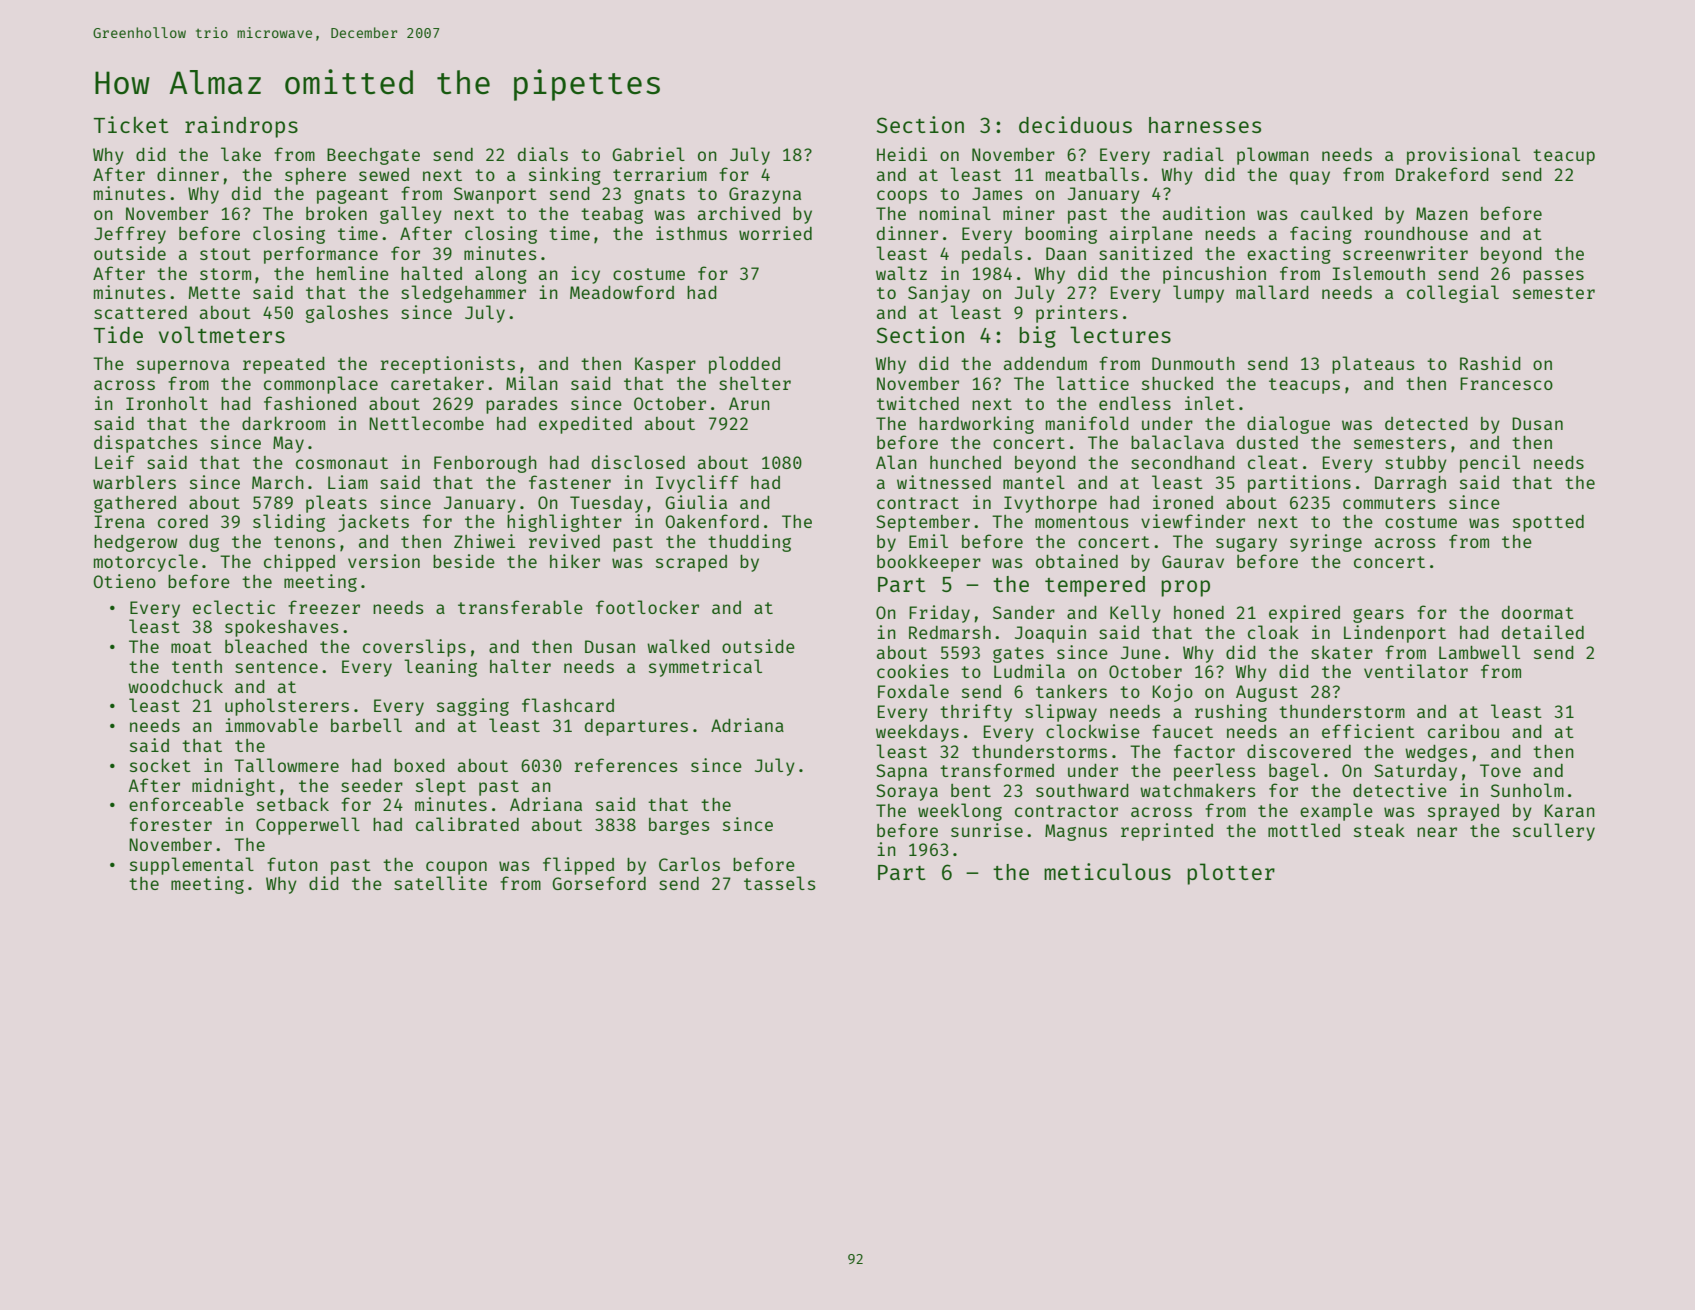  Describe the element at coordinates (1037, 337) in the screenshot. I see `big` at that location.
